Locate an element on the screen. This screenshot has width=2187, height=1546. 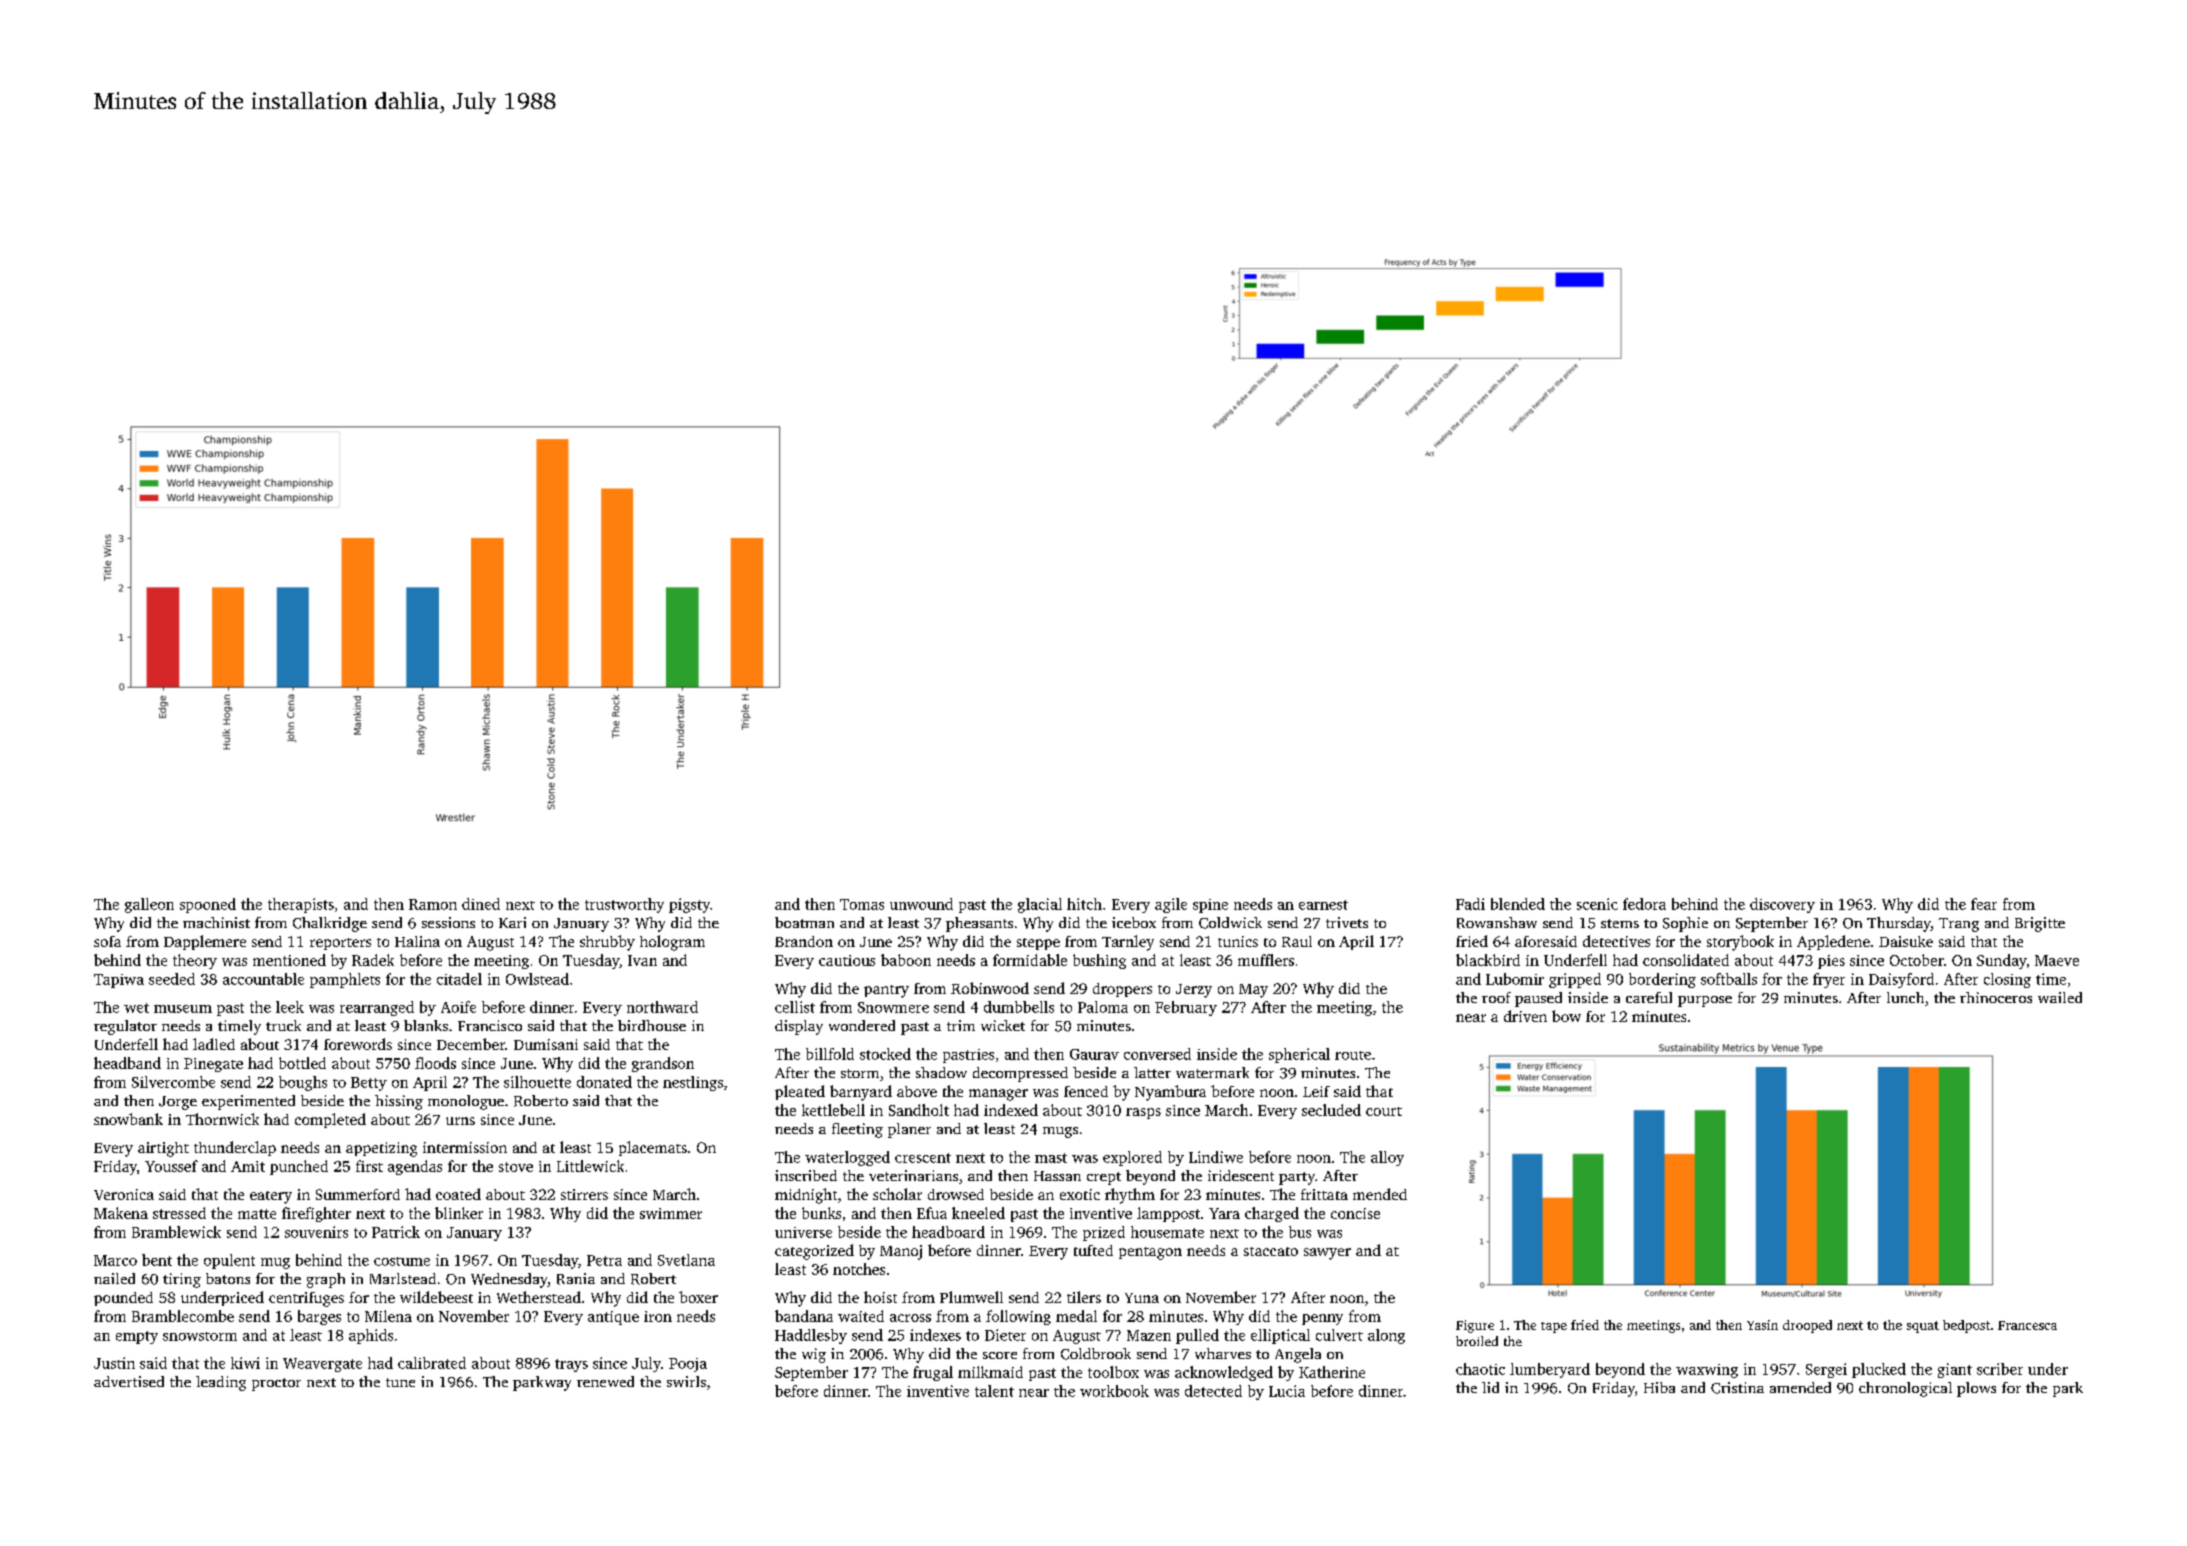
chronological is located at coordinates (1905, 1389).
